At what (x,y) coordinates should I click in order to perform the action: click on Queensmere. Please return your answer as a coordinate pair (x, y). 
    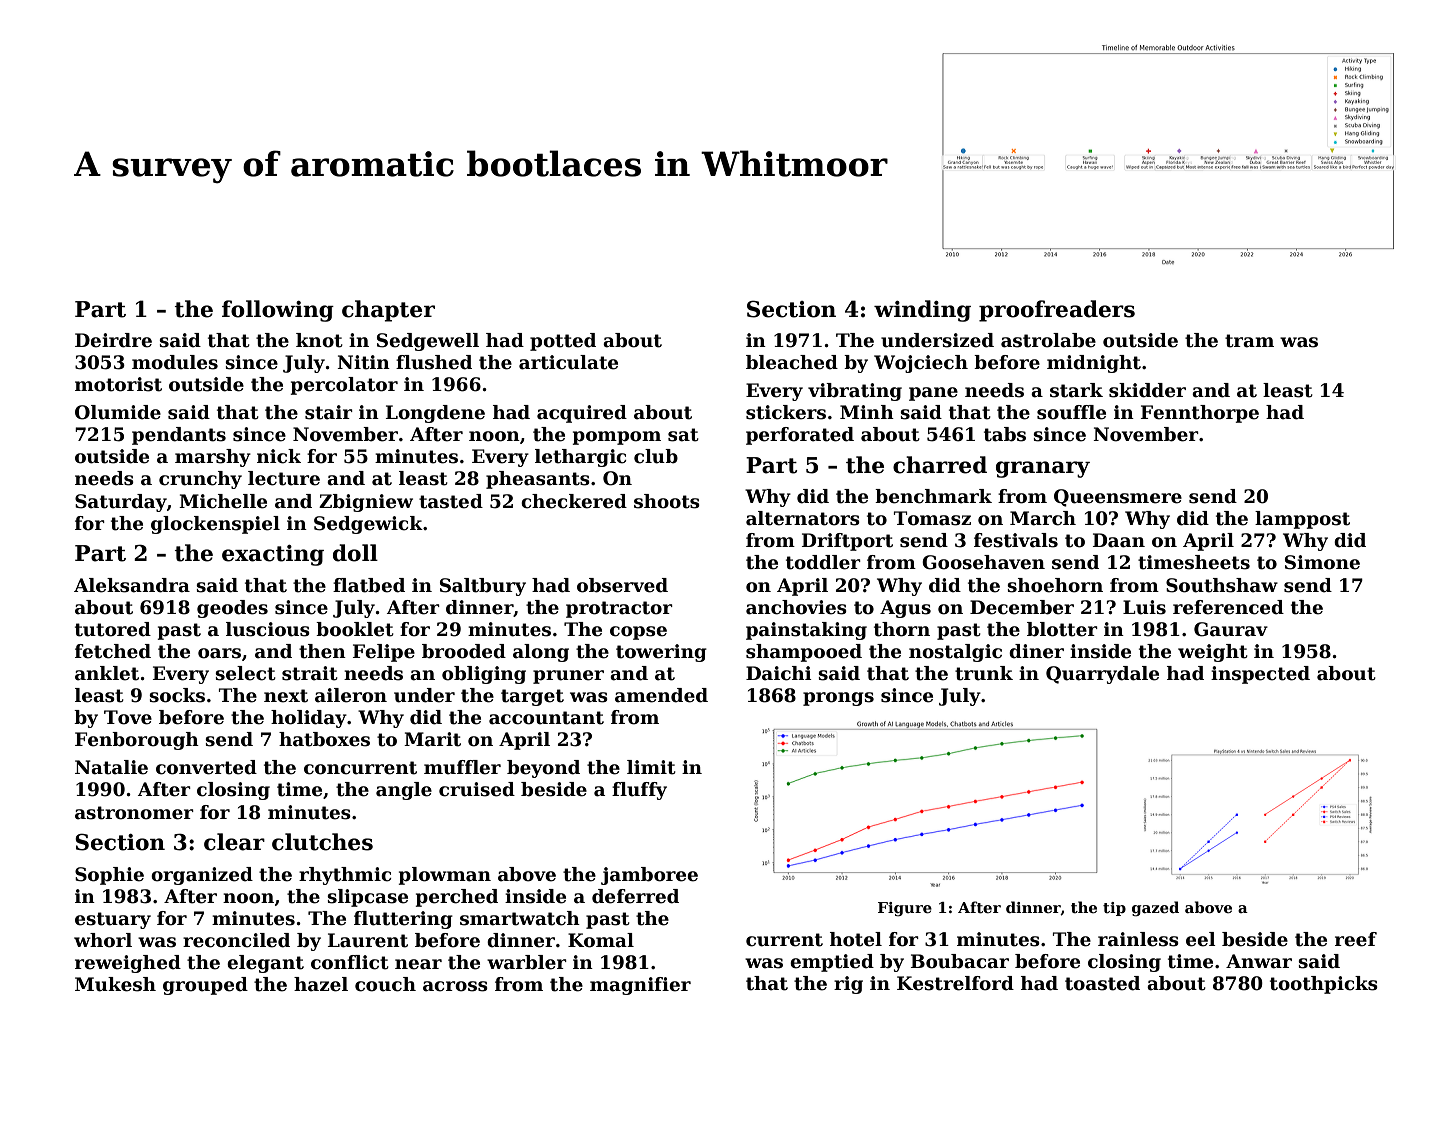
    Looking at the image, I should click on (1118, 498).
